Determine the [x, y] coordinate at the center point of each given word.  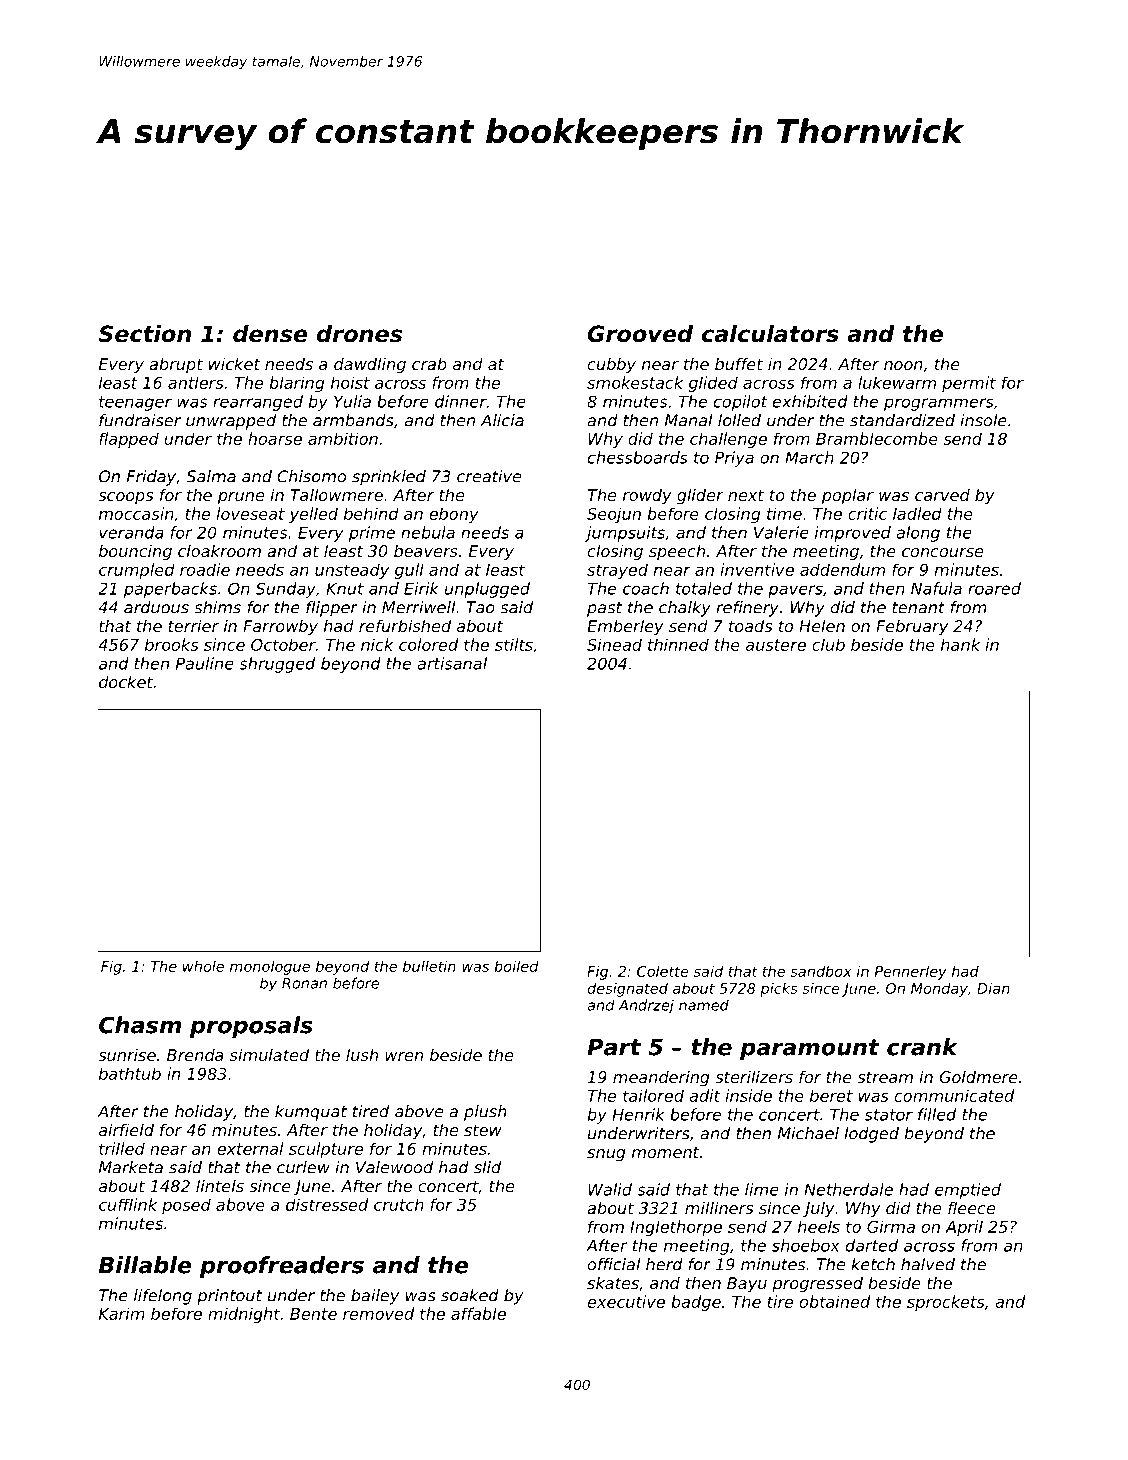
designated [627, 989]
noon [903, 365]
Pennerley [911, 972]
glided [713, 384]
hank [960, 644]
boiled [516, 966]
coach [646, 588]
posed [186, 1206]
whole [203, 966]
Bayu [747, 1285]
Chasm [140, 1025]
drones [359, 334]
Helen [822, 625]
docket [126, 681]
